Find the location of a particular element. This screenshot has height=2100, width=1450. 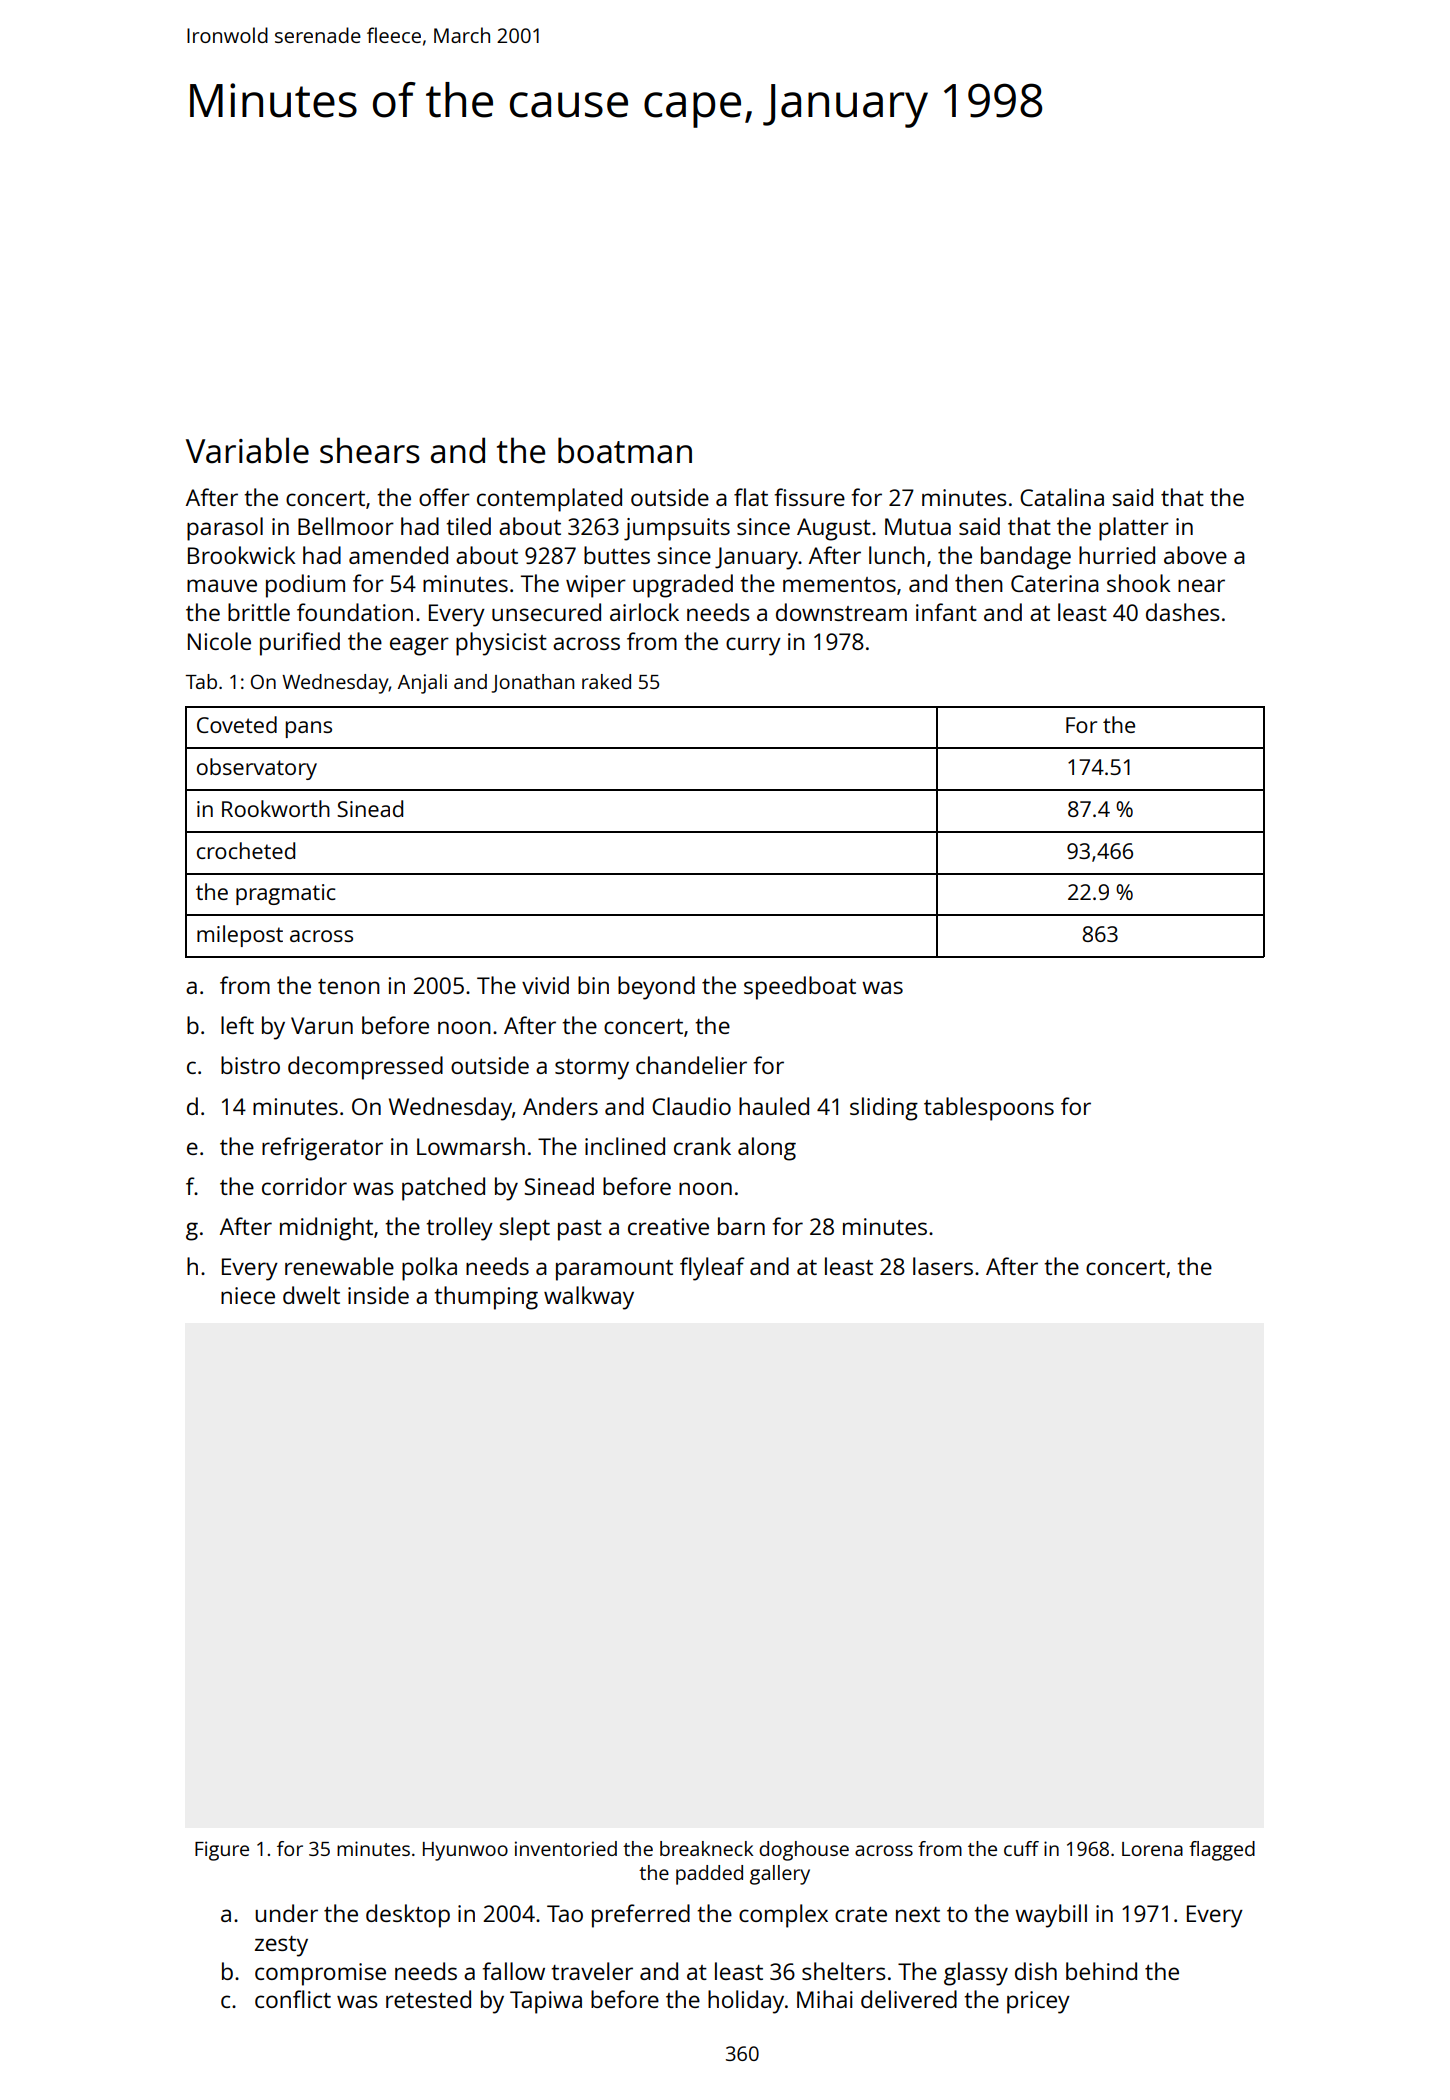

speedboat is located at coordinates (800, 988).
